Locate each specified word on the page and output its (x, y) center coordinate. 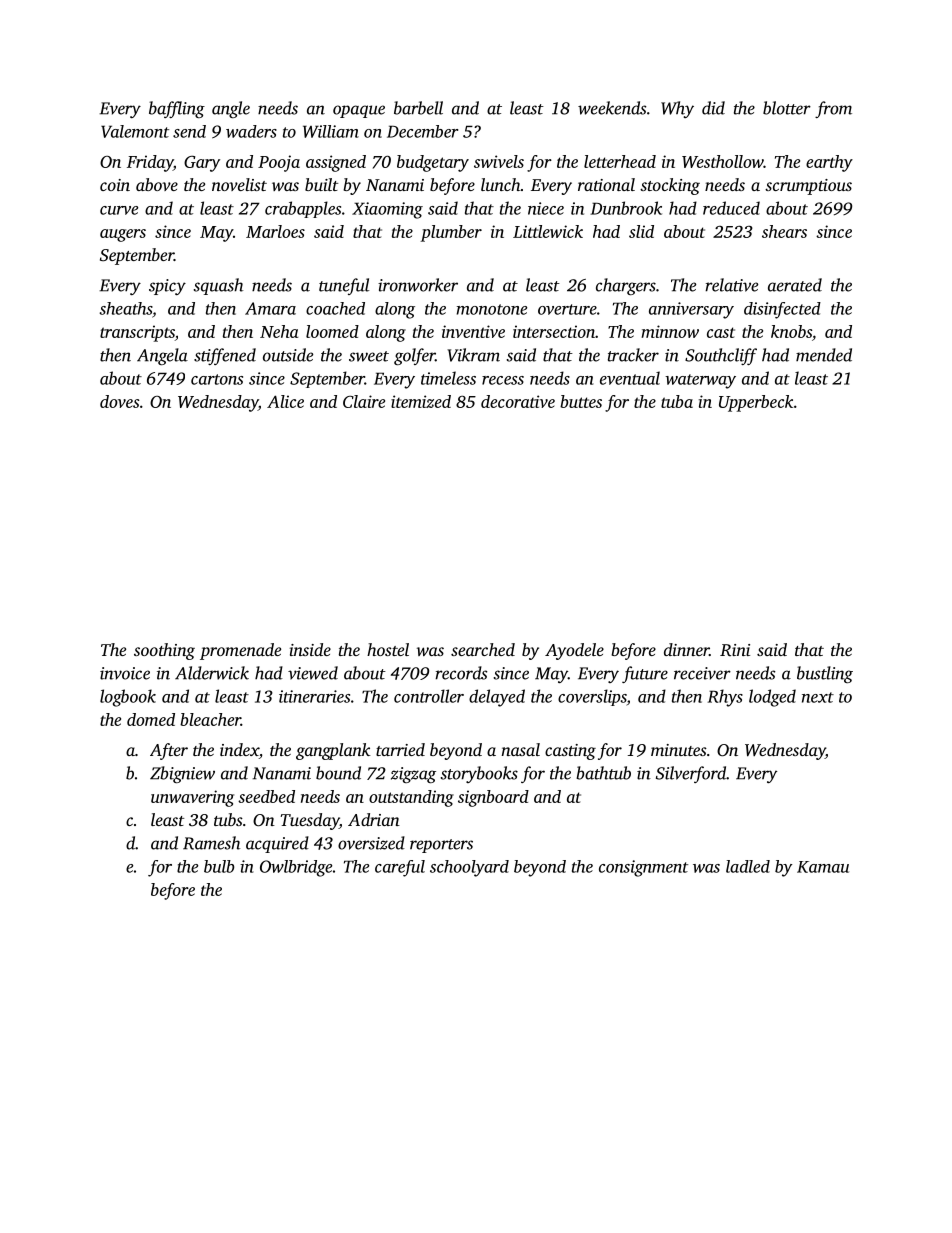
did (713, 108)
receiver (702, 673)
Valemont (135, 131)
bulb (219, 866)
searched (483, 649)
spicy (167, 287)
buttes (581, 401)
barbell (418, 108)
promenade (240, 651)
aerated (795, 285)
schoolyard (469, 868)
